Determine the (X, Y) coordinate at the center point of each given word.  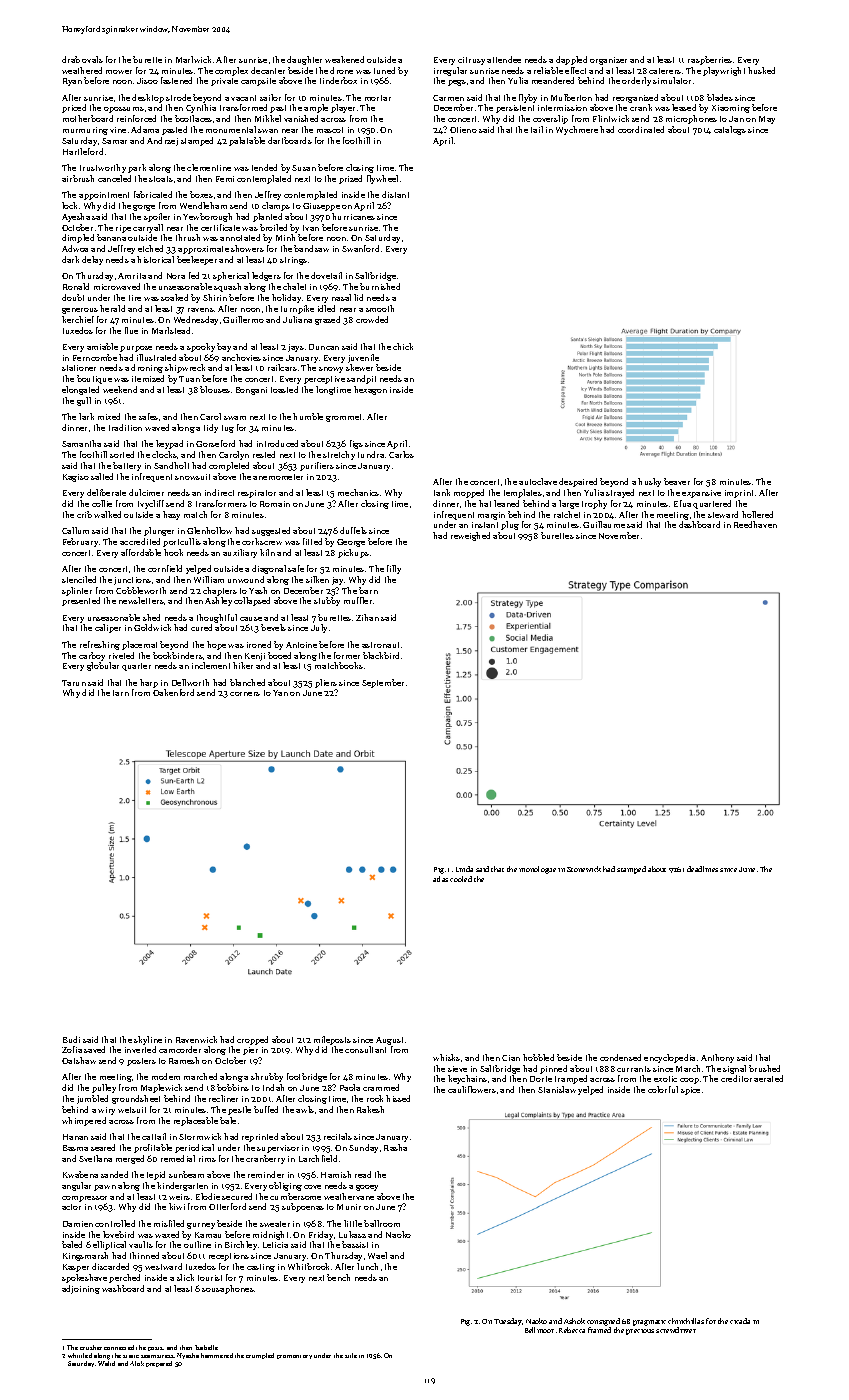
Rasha (395, 1147)
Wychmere (577, 130)
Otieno (463, 130)
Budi (71, 1039)
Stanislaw (557, 1089)
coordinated (641, 129)
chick (403, 346)
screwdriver (676, 1330)
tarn (121, 693)
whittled (80, 1355)
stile (351, 1355)
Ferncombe (95, 357)
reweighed (470, 536)
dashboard (699, 524)
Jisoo (147, 81)
